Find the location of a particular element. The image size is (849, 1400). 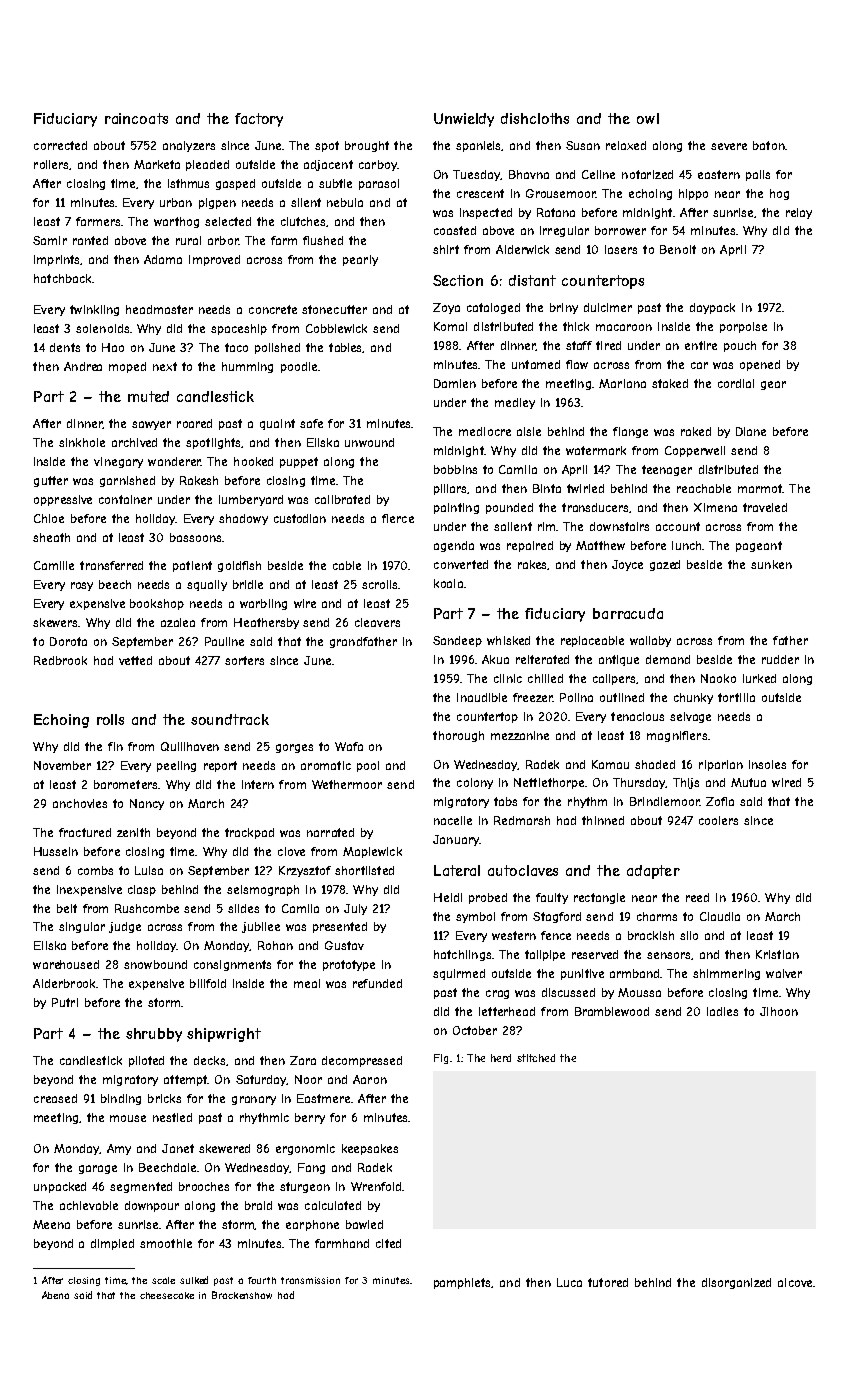

Zoya is located at coordinates (446, 308).
